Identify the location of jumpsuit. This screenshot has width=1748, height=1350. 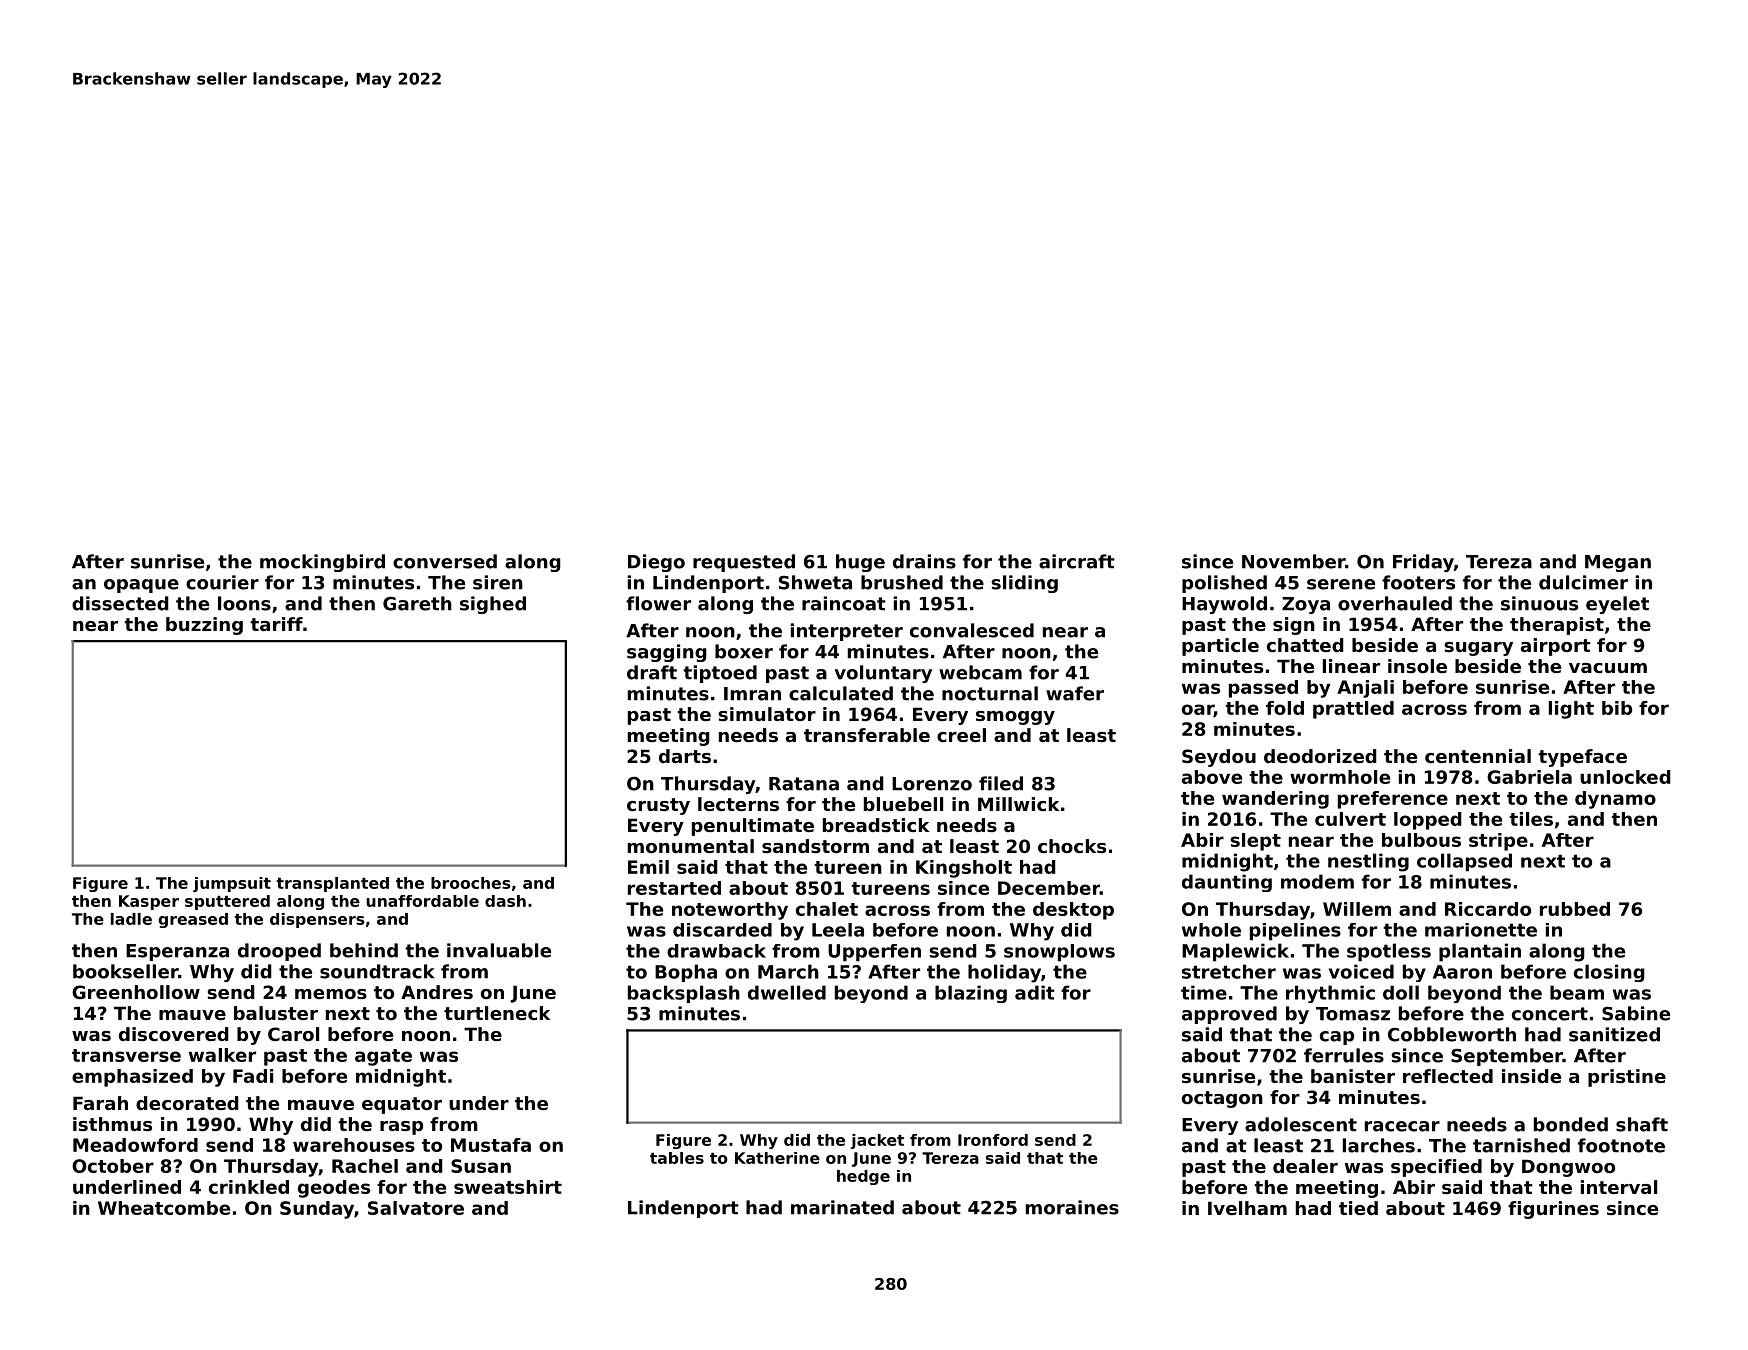
(232, 884).
